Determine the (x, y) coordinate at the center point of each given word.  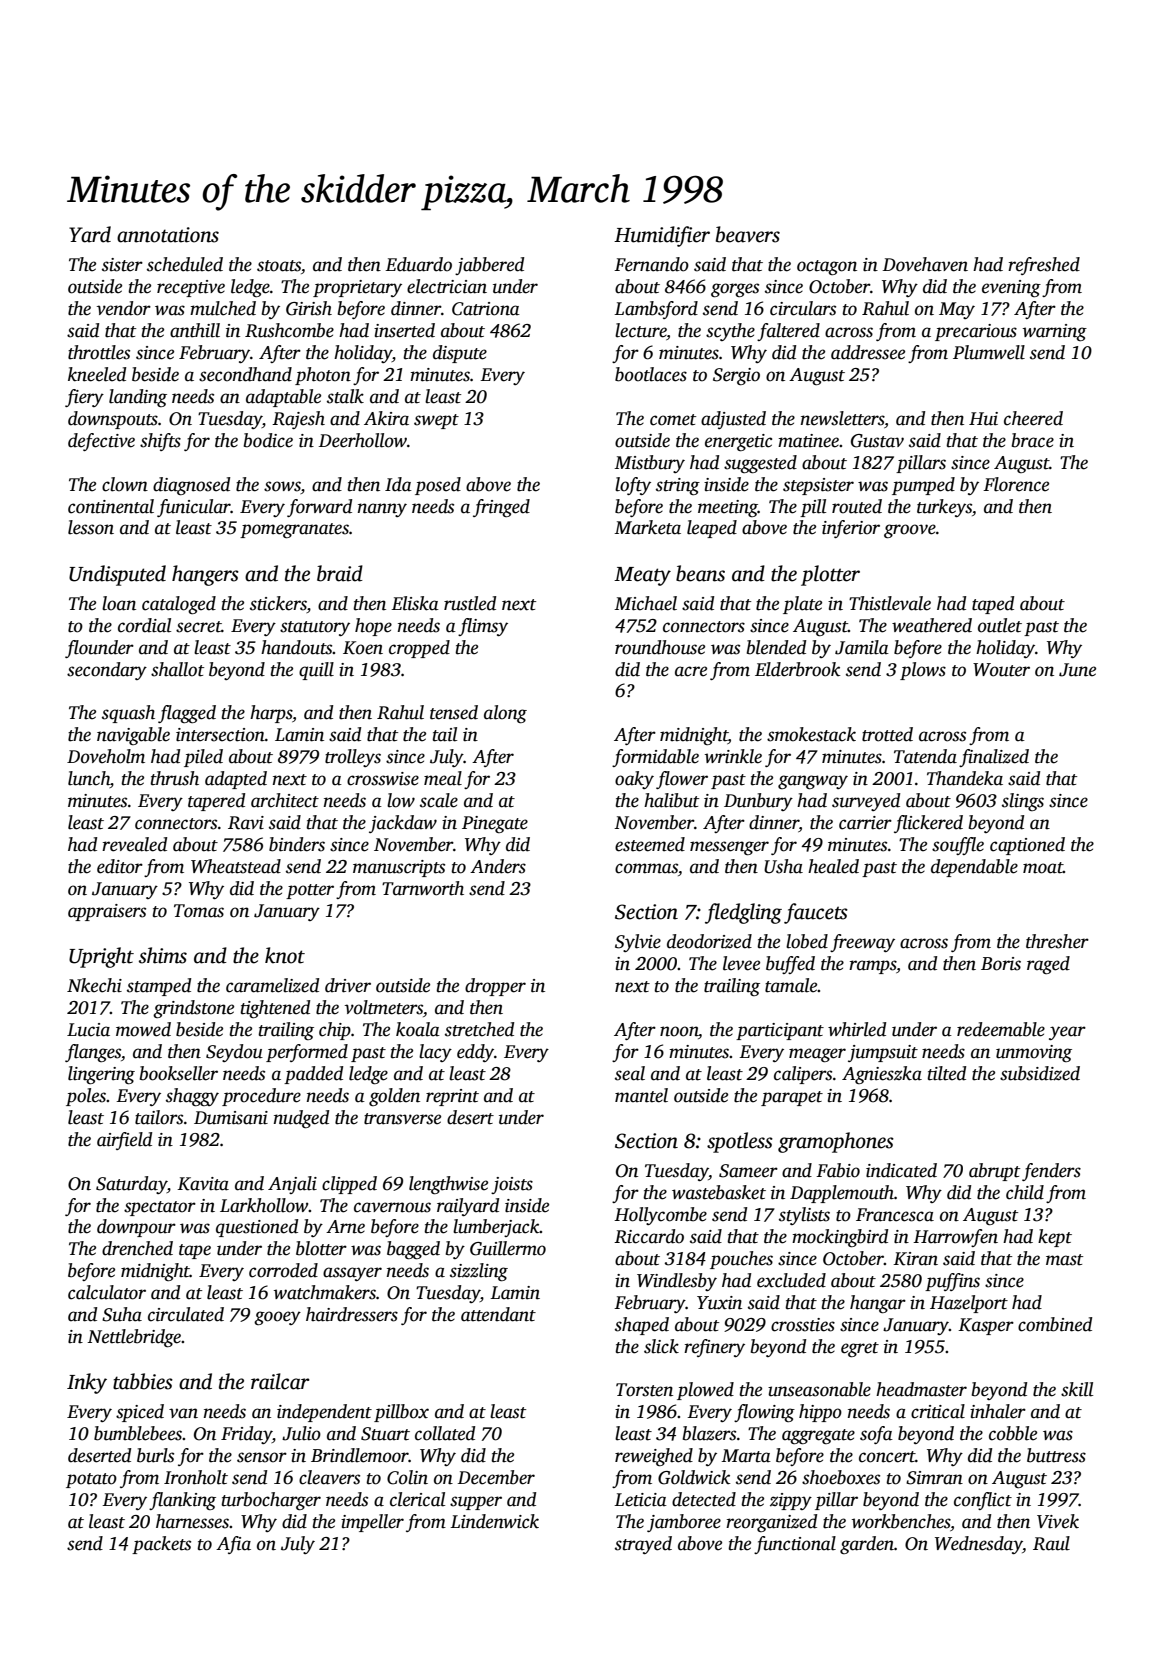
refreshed (1044, 266)
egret (860, 1350)
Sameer (748, 1171)
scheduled (185, 264)
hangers (205, 575)
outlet (1000, 625)
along (505, 714)
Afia (233, 1545)
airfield (124, 1141)
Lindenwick (494, 1521)
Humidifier (662, 236)
